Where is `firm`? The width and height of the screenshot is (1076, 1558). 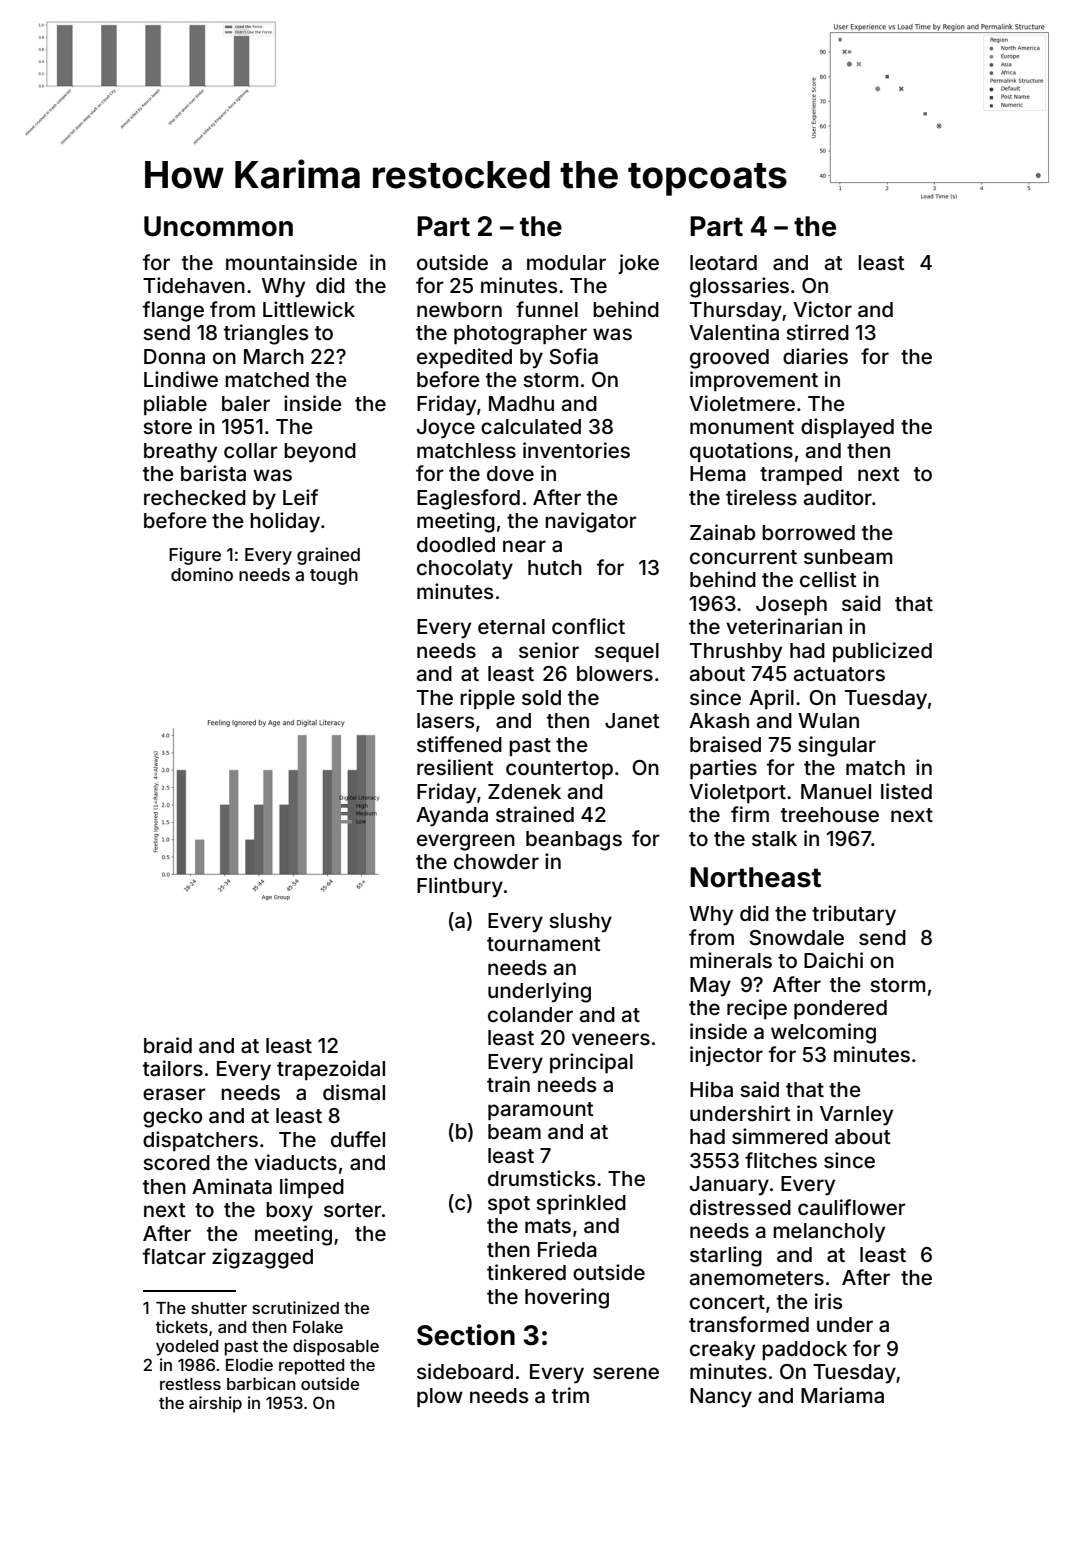
firm is located at coordinates (750, 814).
